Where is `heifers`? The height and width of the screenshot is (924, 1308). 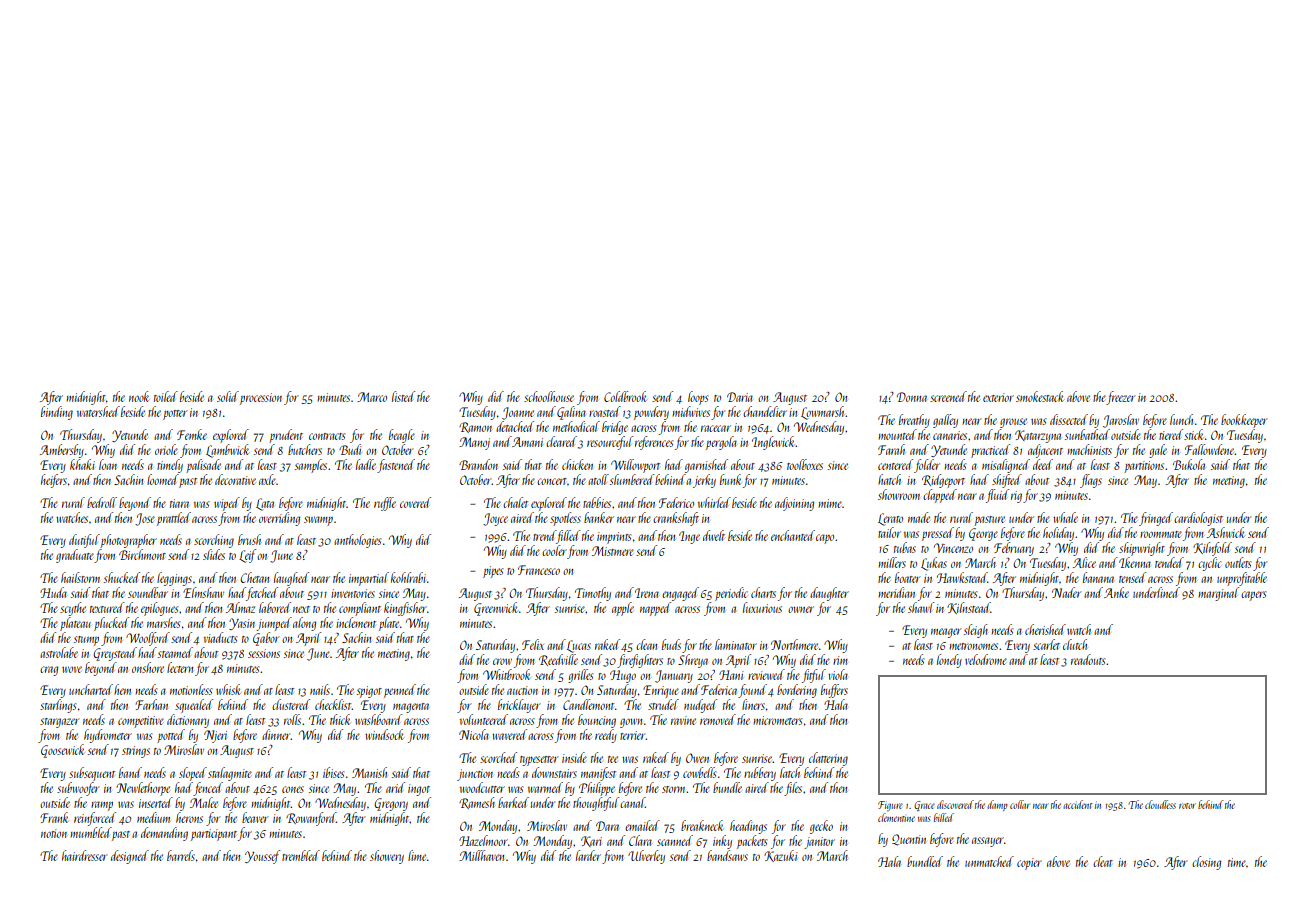
heifers is located at coordinates (54, 481).
